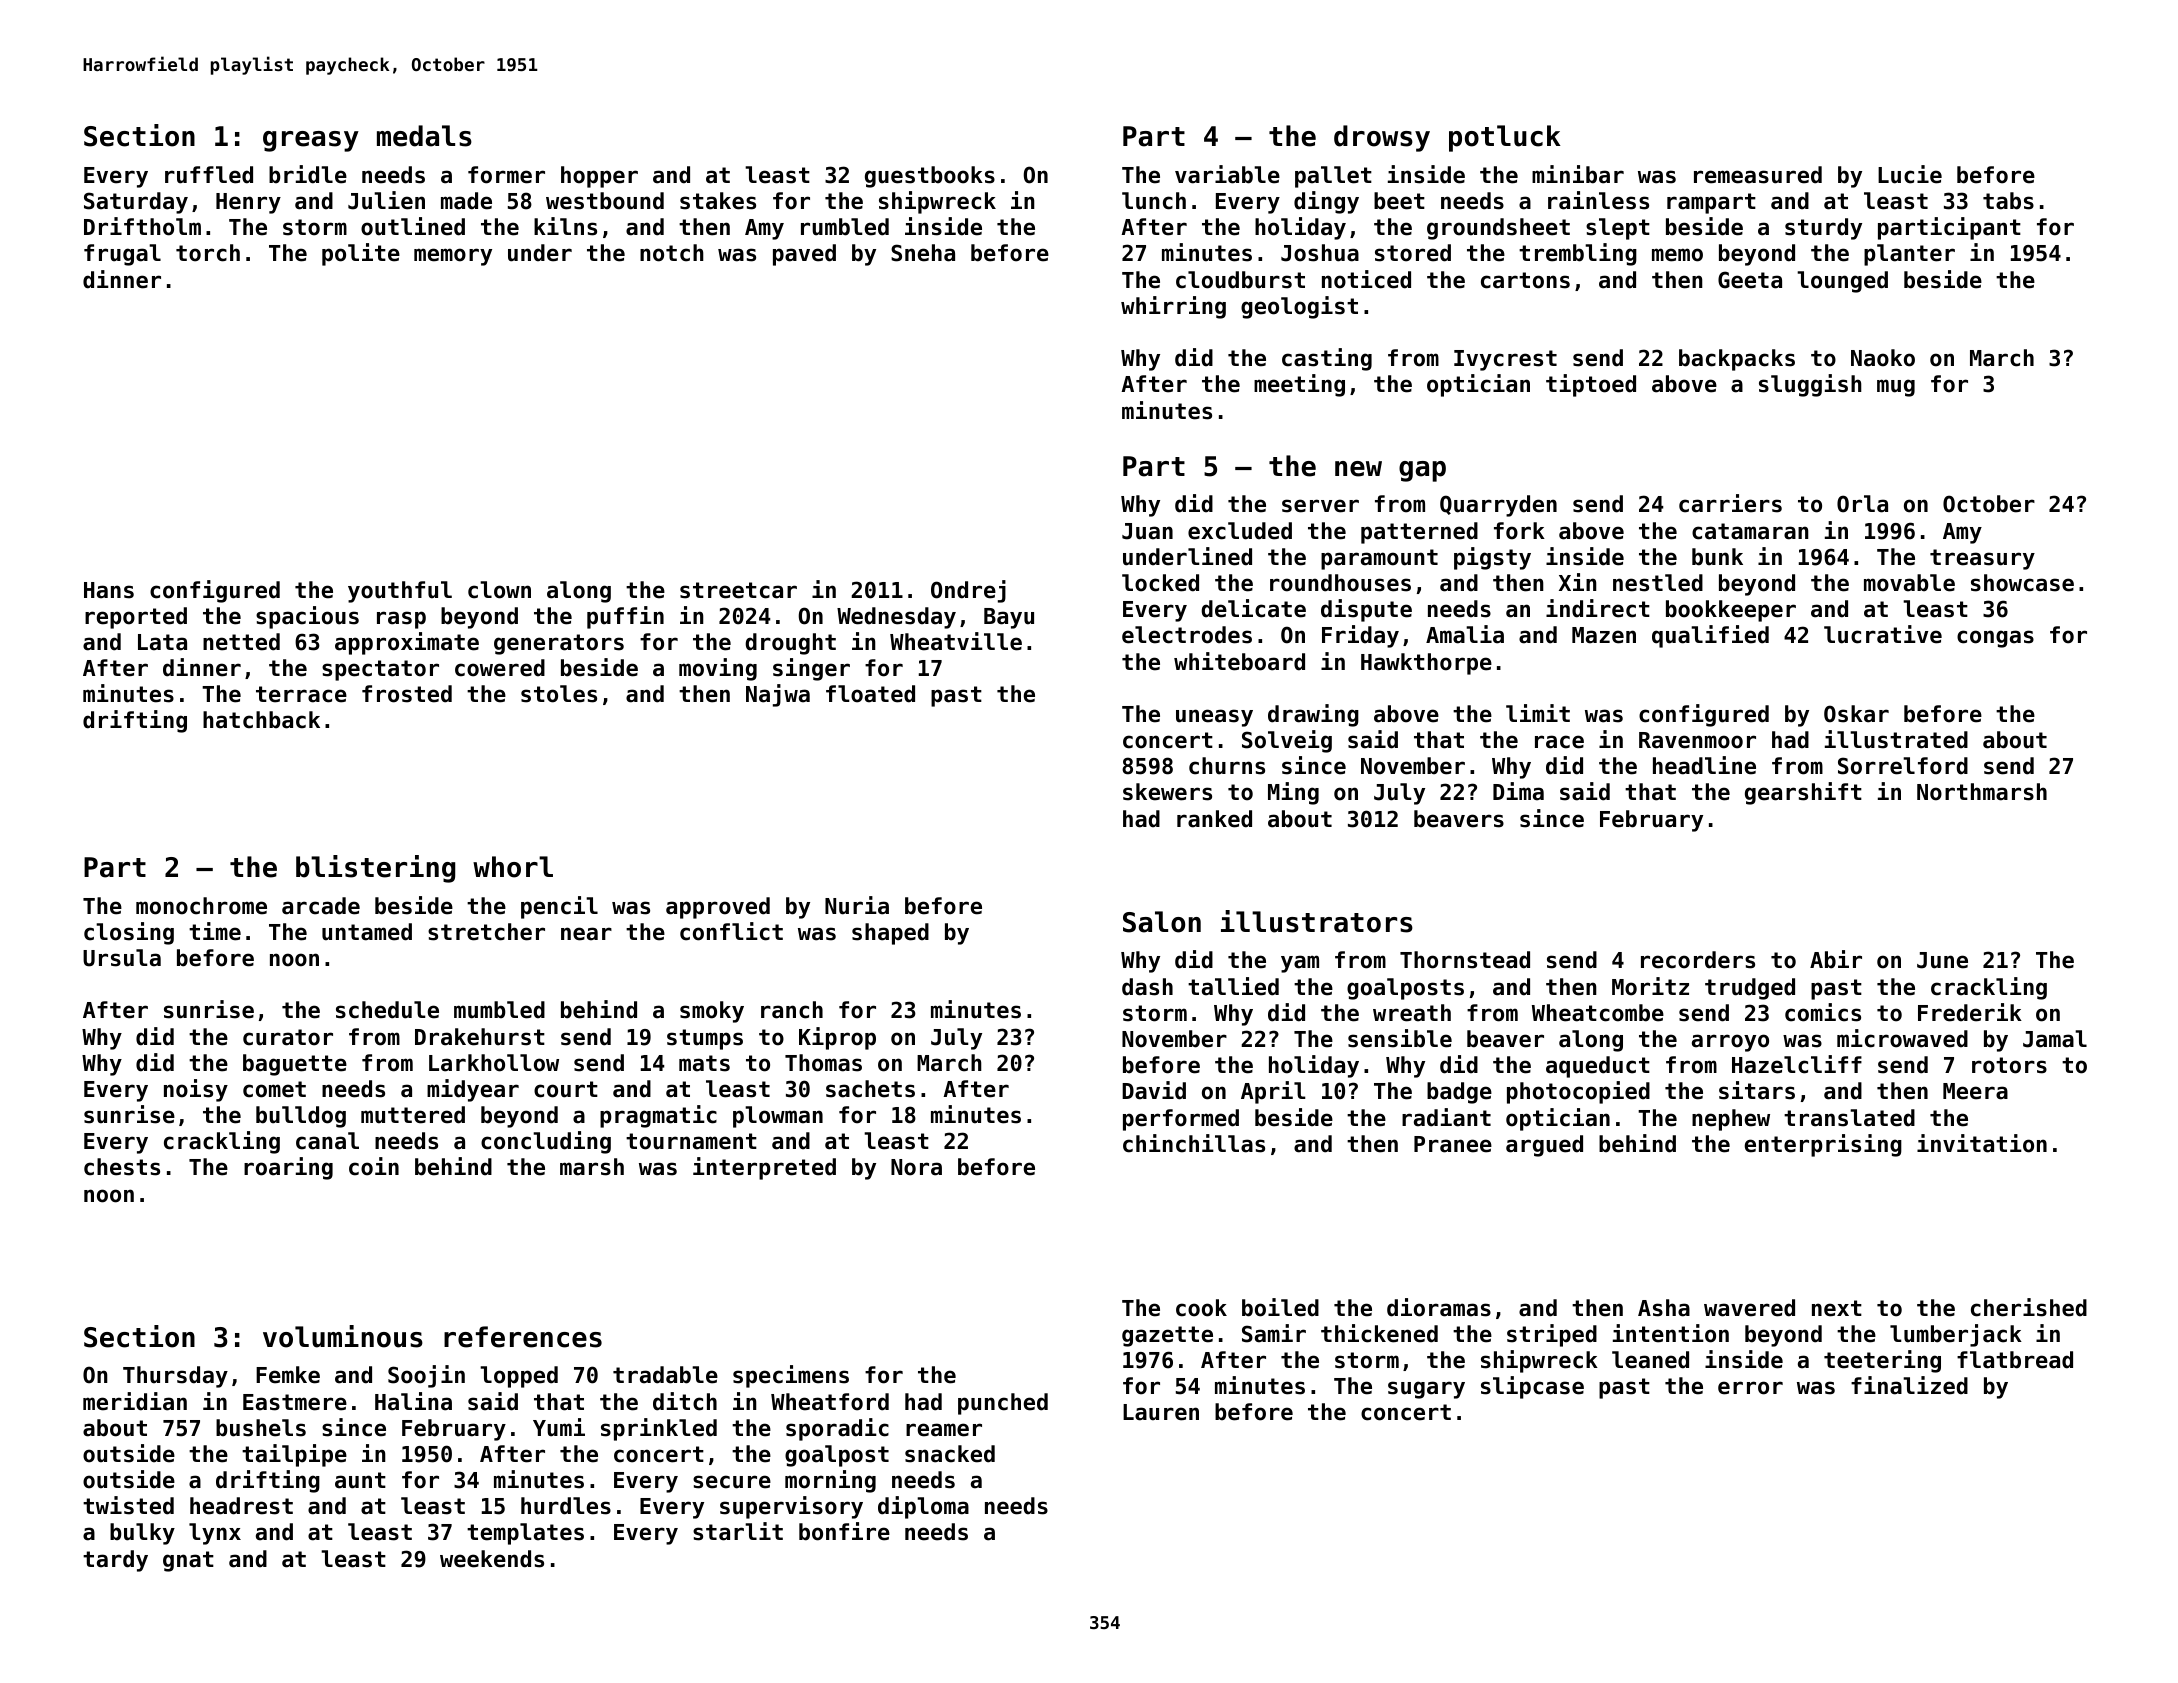 This image has width=2178, height=1683. What do you see at coordinates (261, 720) in the image?
I see `hatchback` at bounding box center [261, 720].
